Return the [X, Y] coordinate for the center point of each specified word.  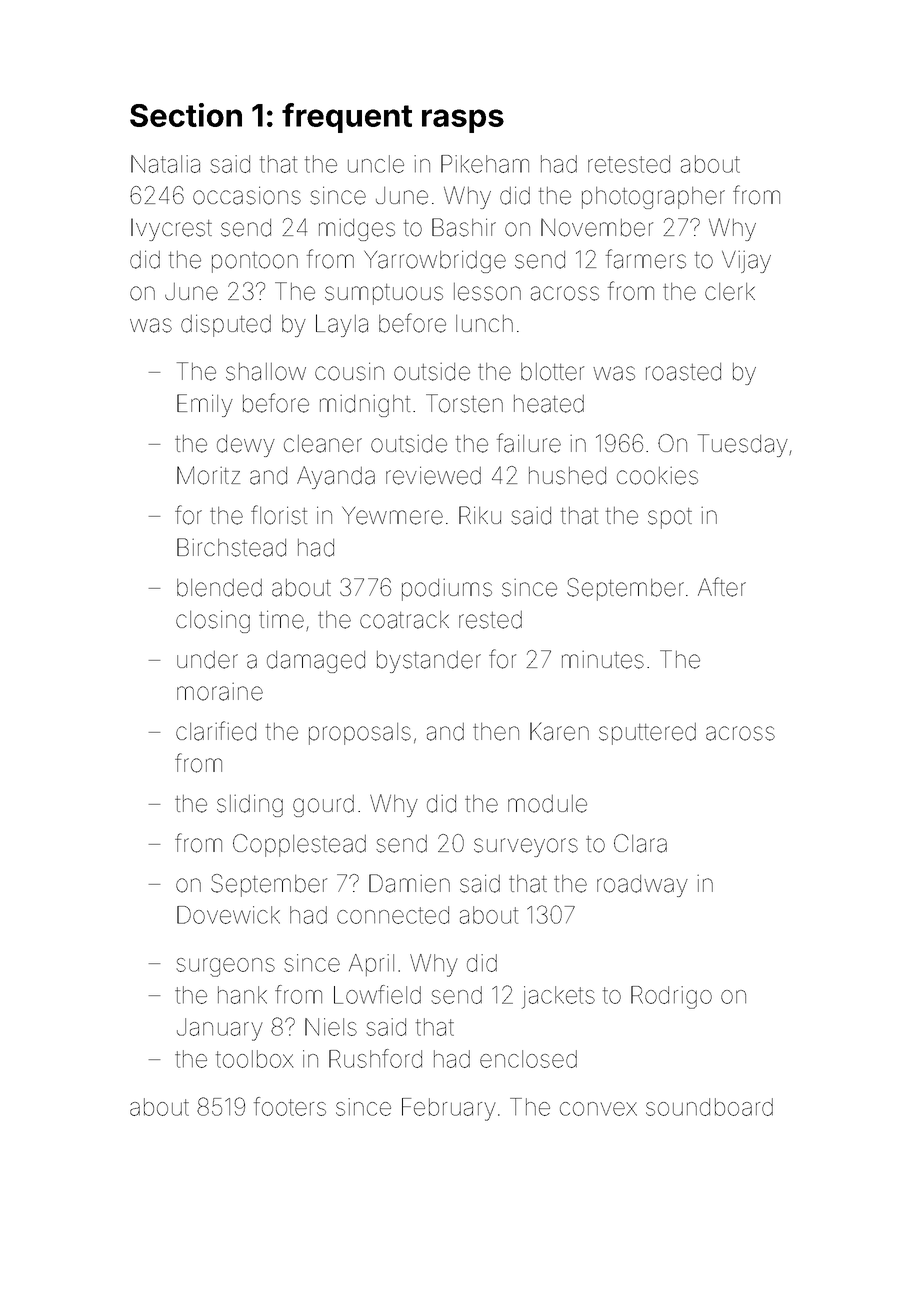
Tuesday [743, 445]
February [449, 1109]
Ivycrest [171, 229]
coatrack [404, 620]
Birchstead [231, 547]
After [722, 587]
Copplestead [299, 845]
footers [290, 1106]
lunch [484, 323]
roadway [642, 886]
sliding [250, 805]
